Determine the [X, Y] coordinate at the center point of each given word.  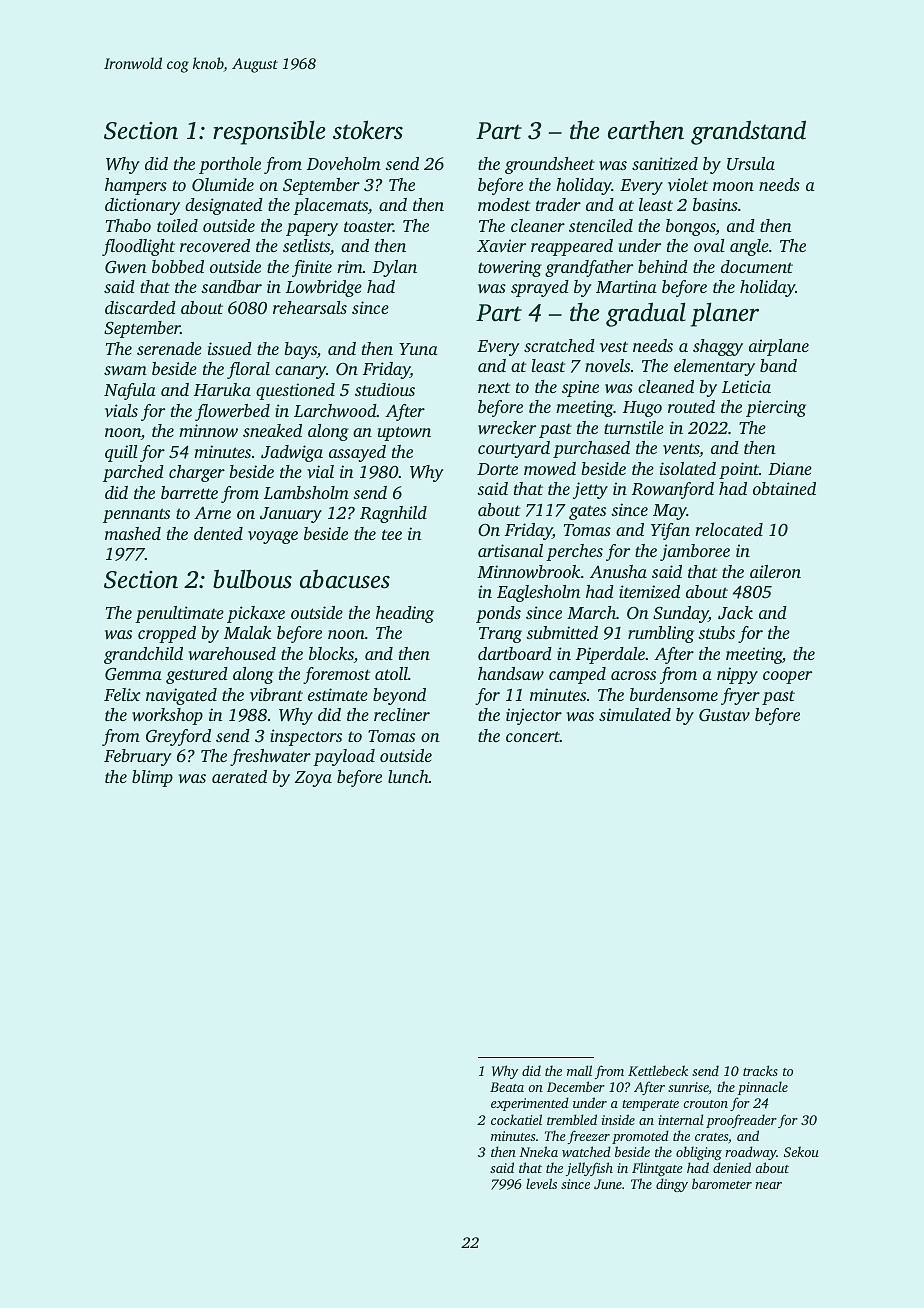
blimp [152, 778]
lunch [408, 776]
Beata [507, 1087]
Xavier [501, 245]
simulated [635, 714]
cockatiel [516, 1119]
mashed [133, 533]
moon [733, 186]
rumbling [661, 634]
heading [405, 614]
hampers [136, 186]
